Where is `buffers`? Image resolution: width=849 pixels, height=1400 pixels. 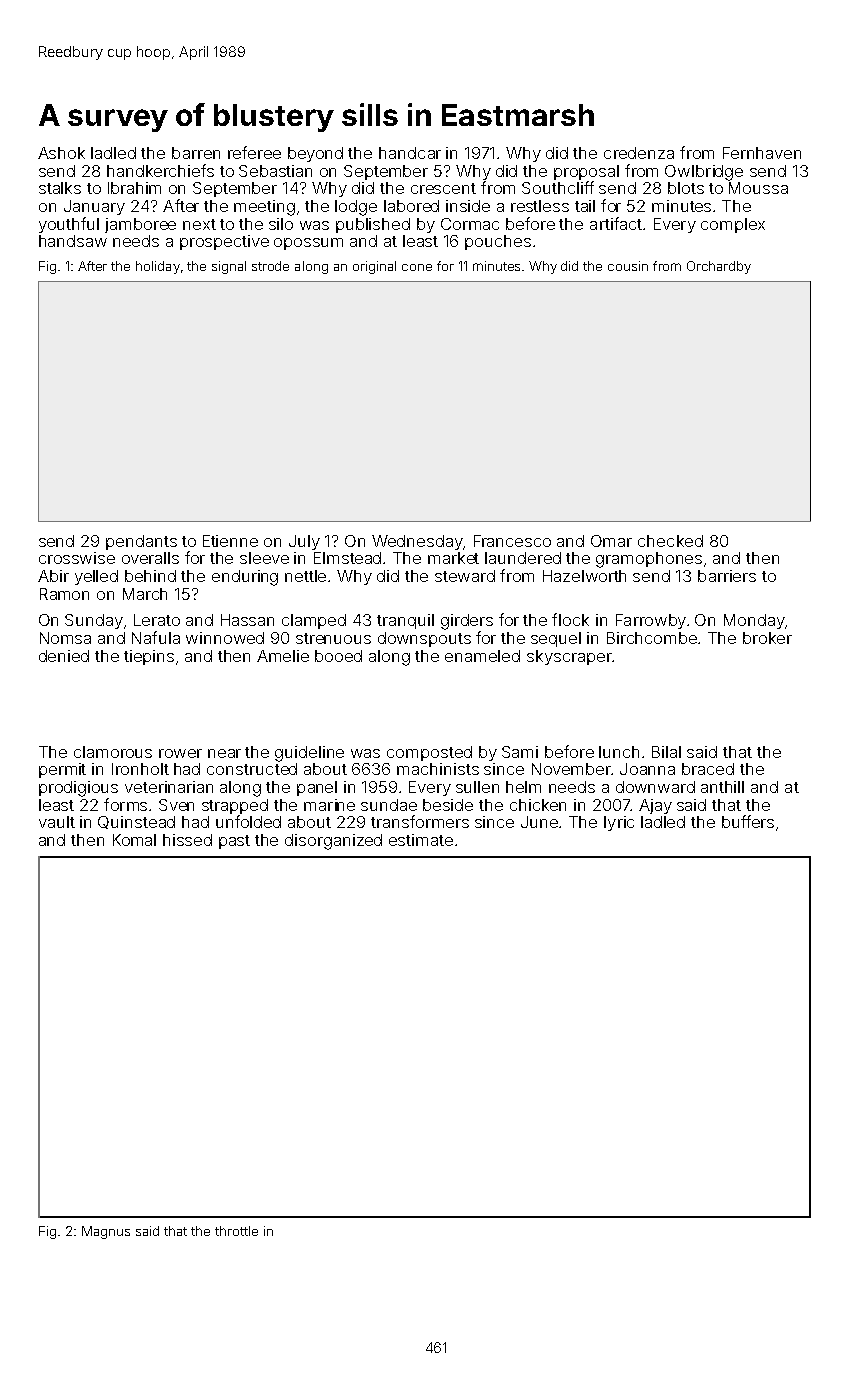
buffers is located at coordinates (748, 821).
